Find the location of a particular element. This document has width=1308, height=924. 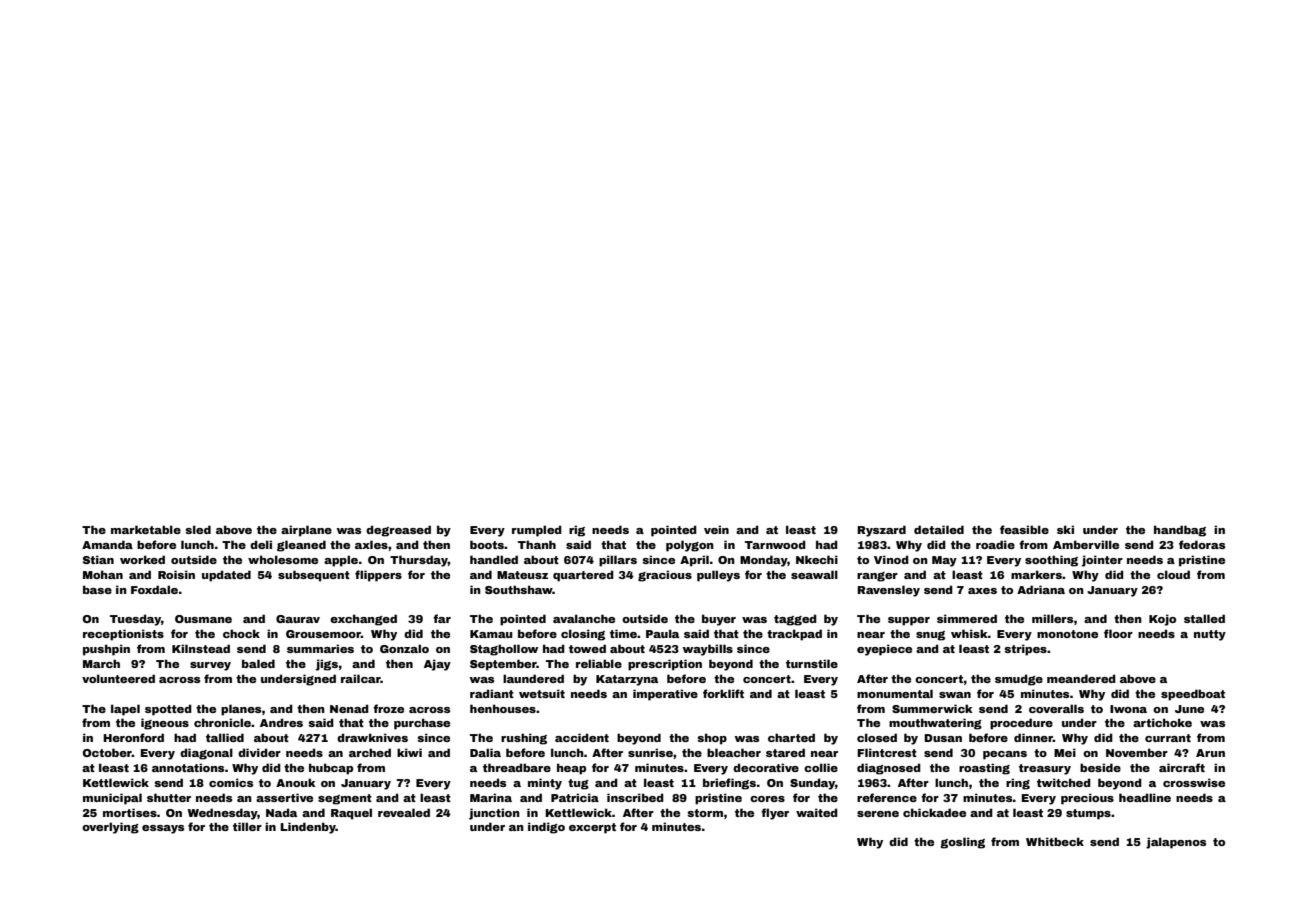

monotone is located at coordinates (1067, 634).
